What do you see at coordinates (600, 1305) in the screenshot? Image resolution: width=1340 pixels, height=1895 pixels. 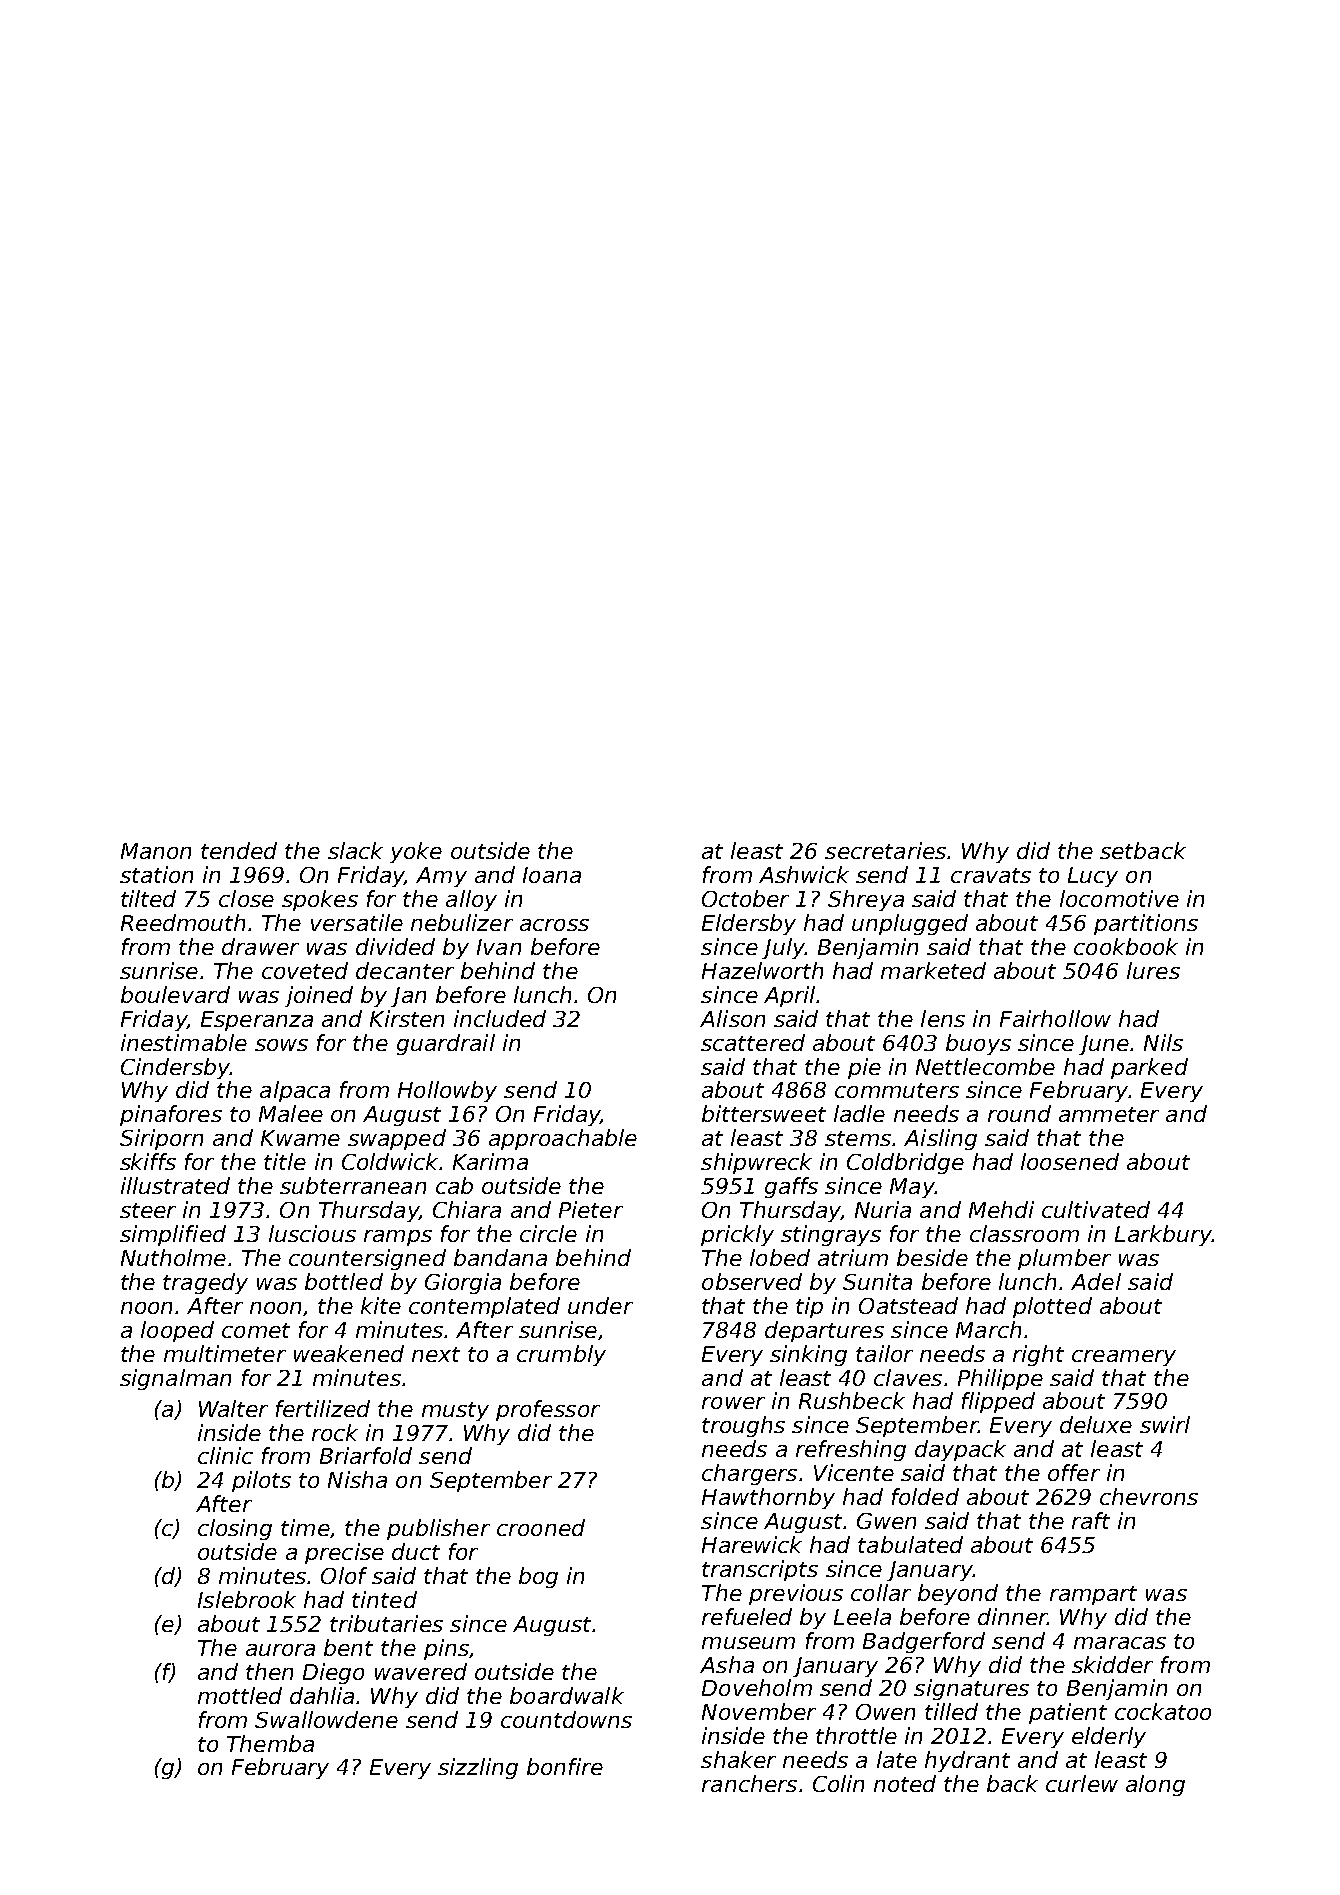 I see `under` at bounding box center [600, 1305].
